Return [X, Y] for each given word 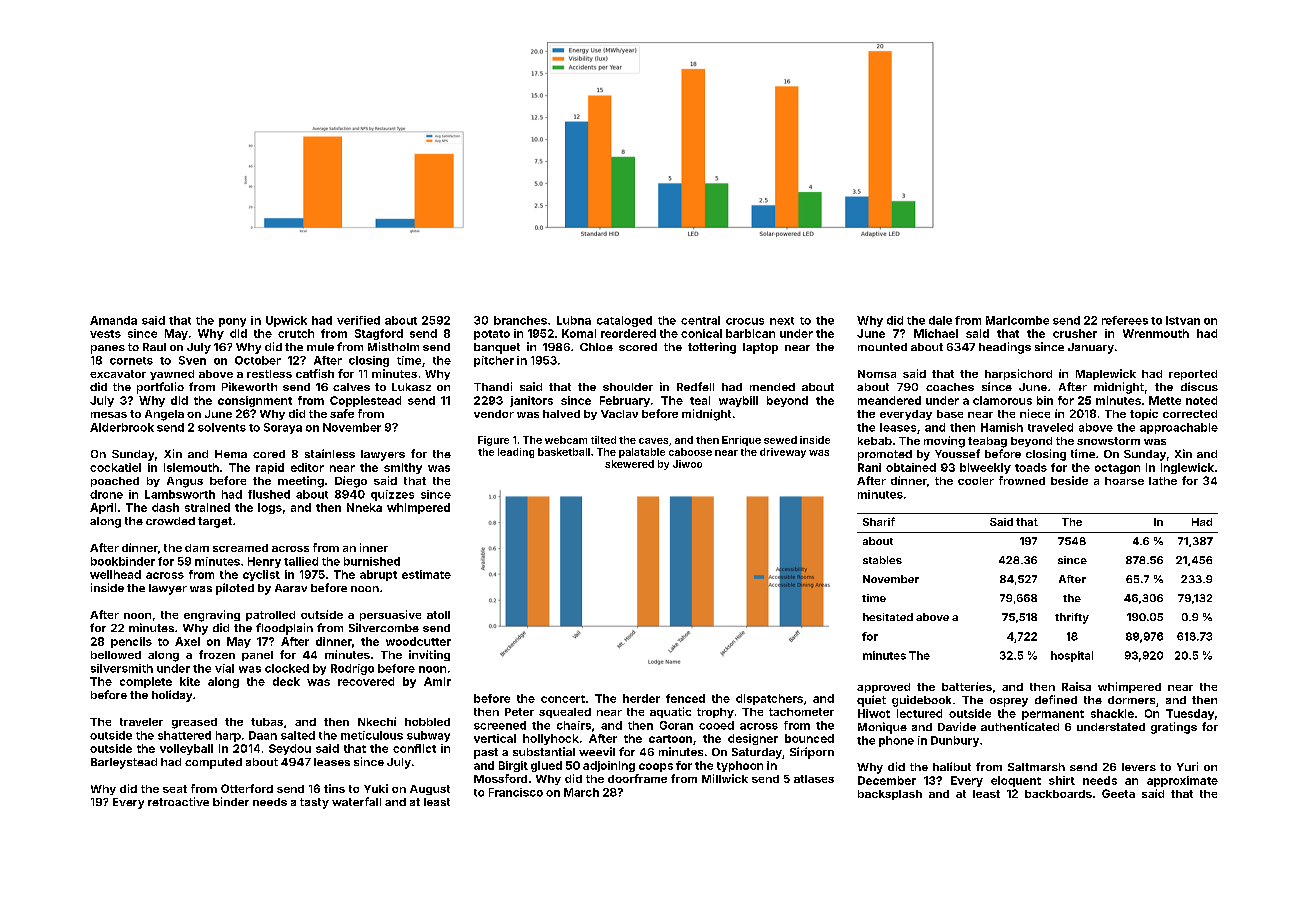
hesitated [888, 617]
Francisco [516, 792]
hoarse [1124, 481]
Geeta [1118, 793]
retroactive [178, 801]
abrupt [378, 575]
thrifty [1072, 618]
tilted [603, 440]
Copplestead [365, 401]
